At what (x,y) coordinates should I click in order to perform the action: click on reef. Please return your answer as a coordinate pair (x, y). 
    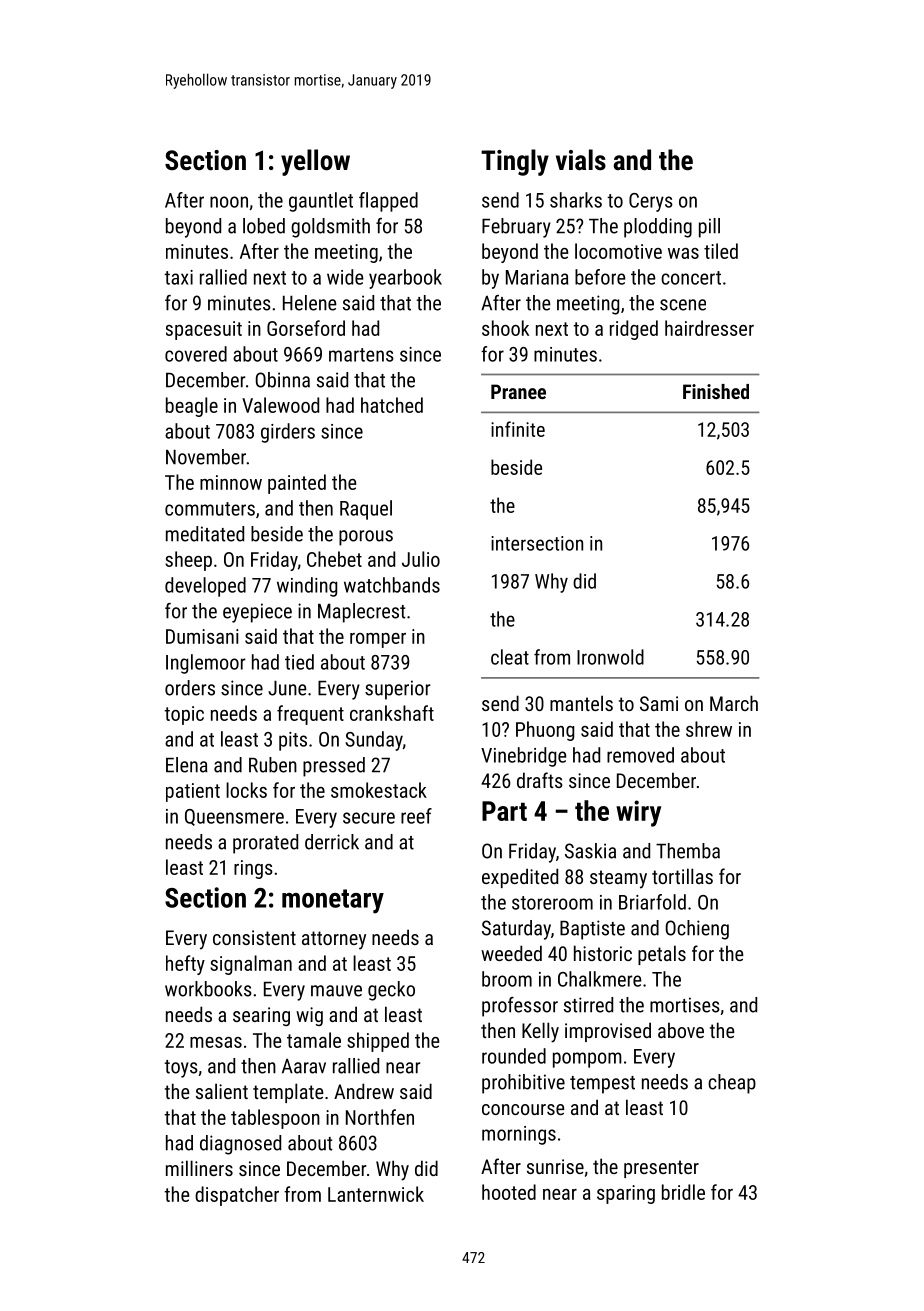
    Looking at the image, I should click on (416, 816).
